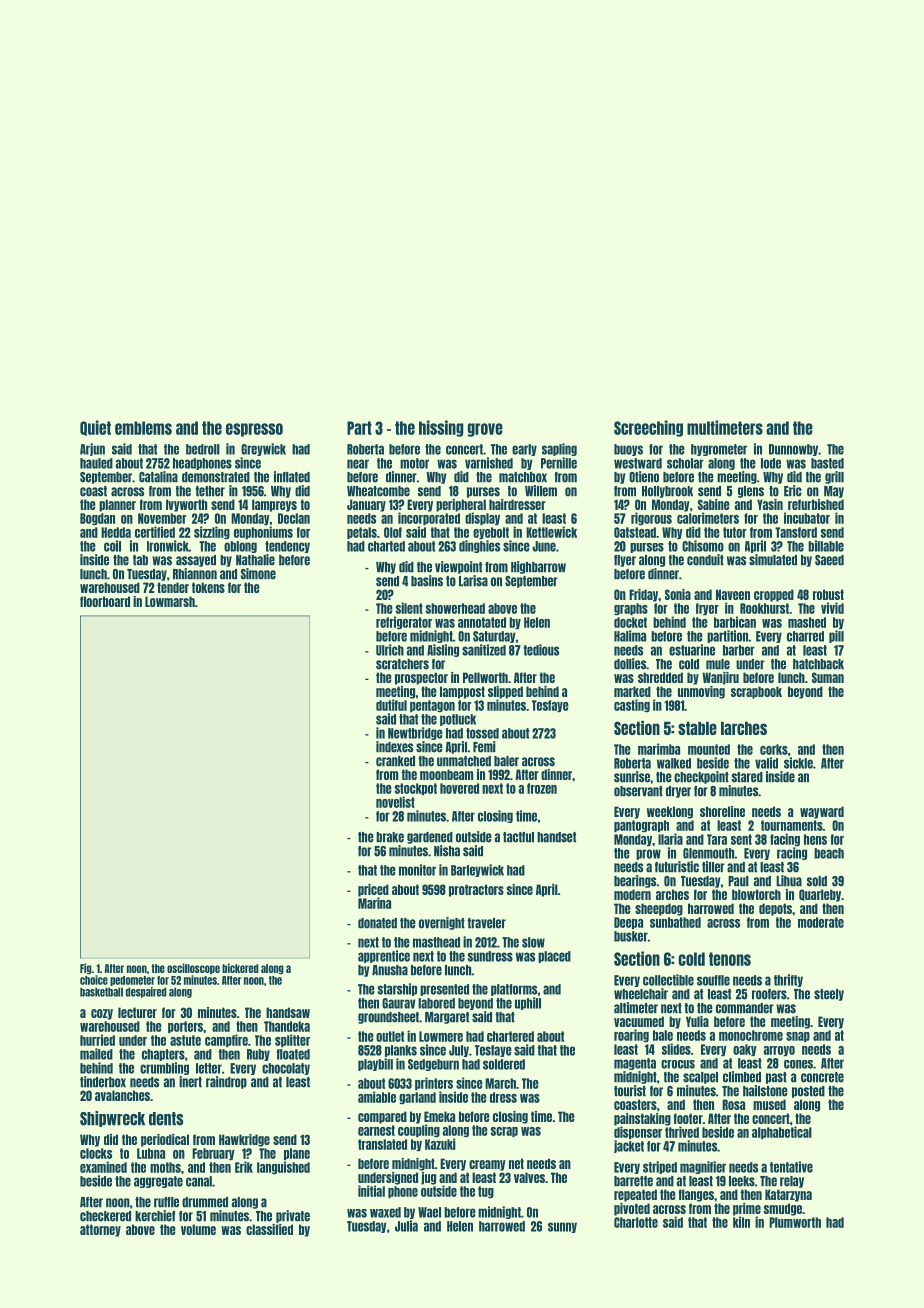  I want to click on Fig, so click(86, 969).
